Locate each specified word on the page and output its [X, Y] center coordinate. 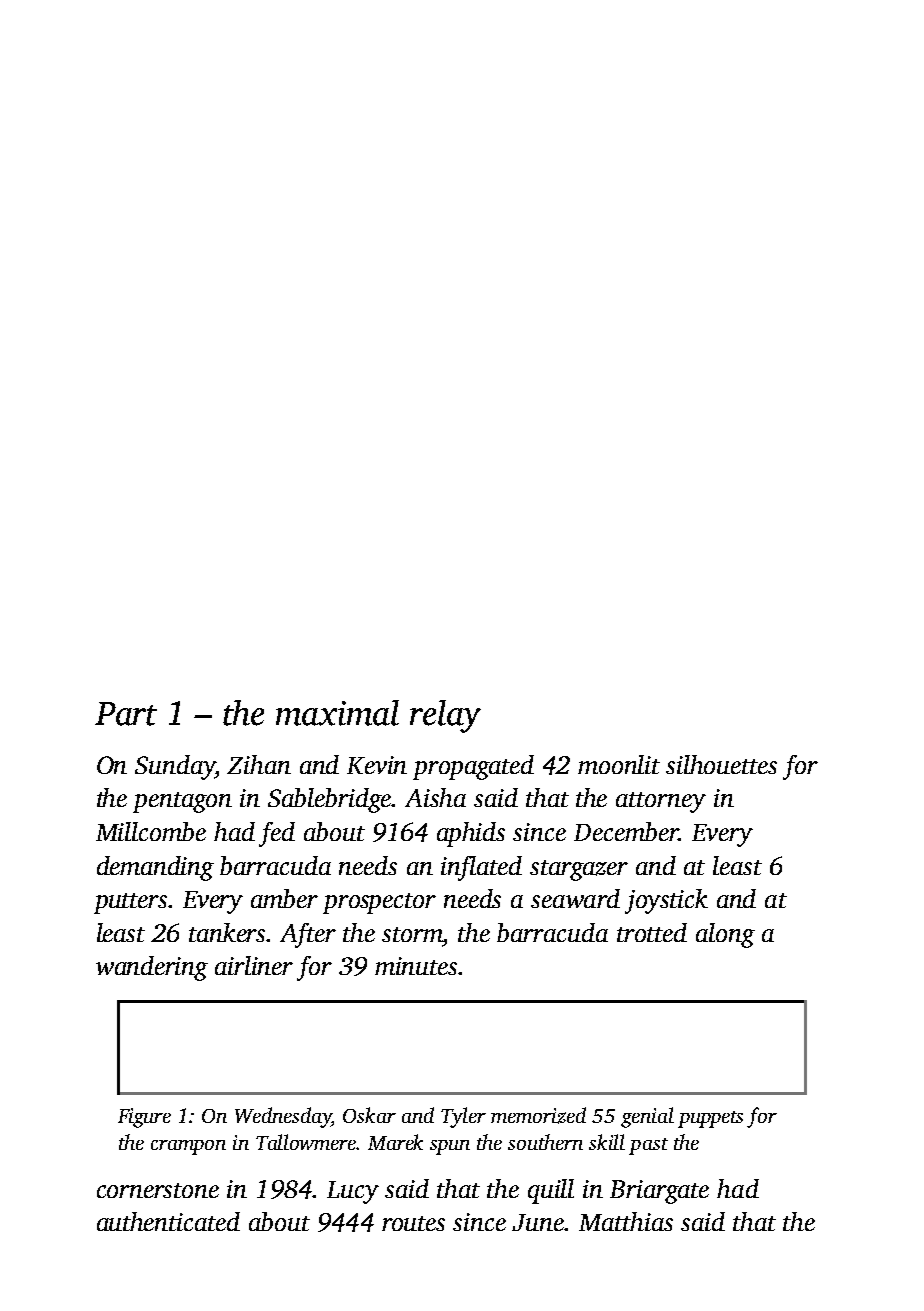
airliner [254, 965]
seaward [575, 898]
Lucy [353, 1192]
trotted [652, 932]
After [308, 935]
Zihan [259, 764]
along [725, 935]
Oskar [369, 1115]
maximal [337, 713]
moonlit [619, 764]
